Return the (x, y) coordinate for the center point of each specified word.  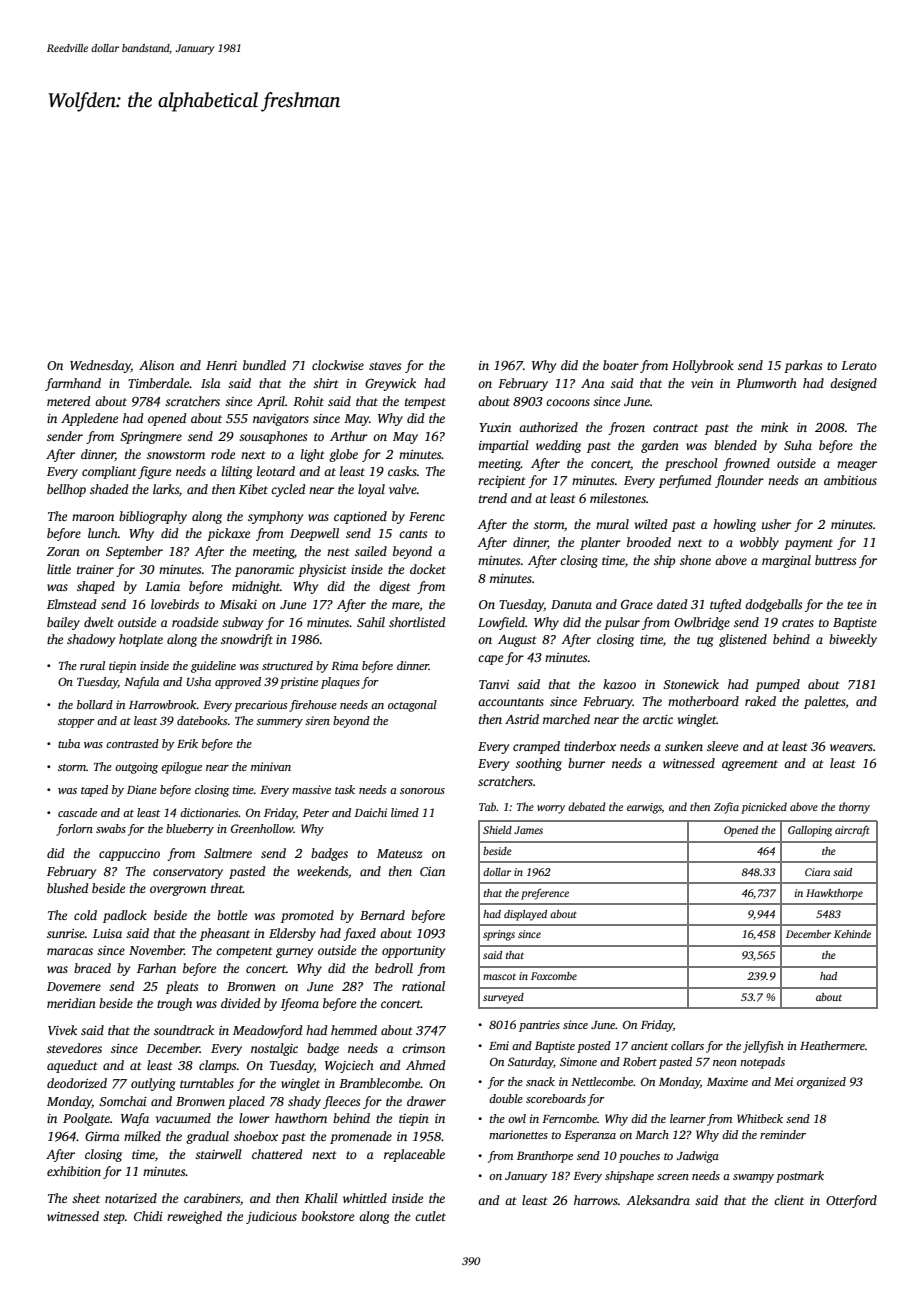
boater (621, 365)
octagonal (412, 706)
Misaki (238, 604)
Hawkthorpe (834, 894)
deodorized (77, 1083)
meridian (71, 1003)
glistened (743, 640)
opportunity (413, 952)
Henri (221, 365)
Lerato (859, 365)
